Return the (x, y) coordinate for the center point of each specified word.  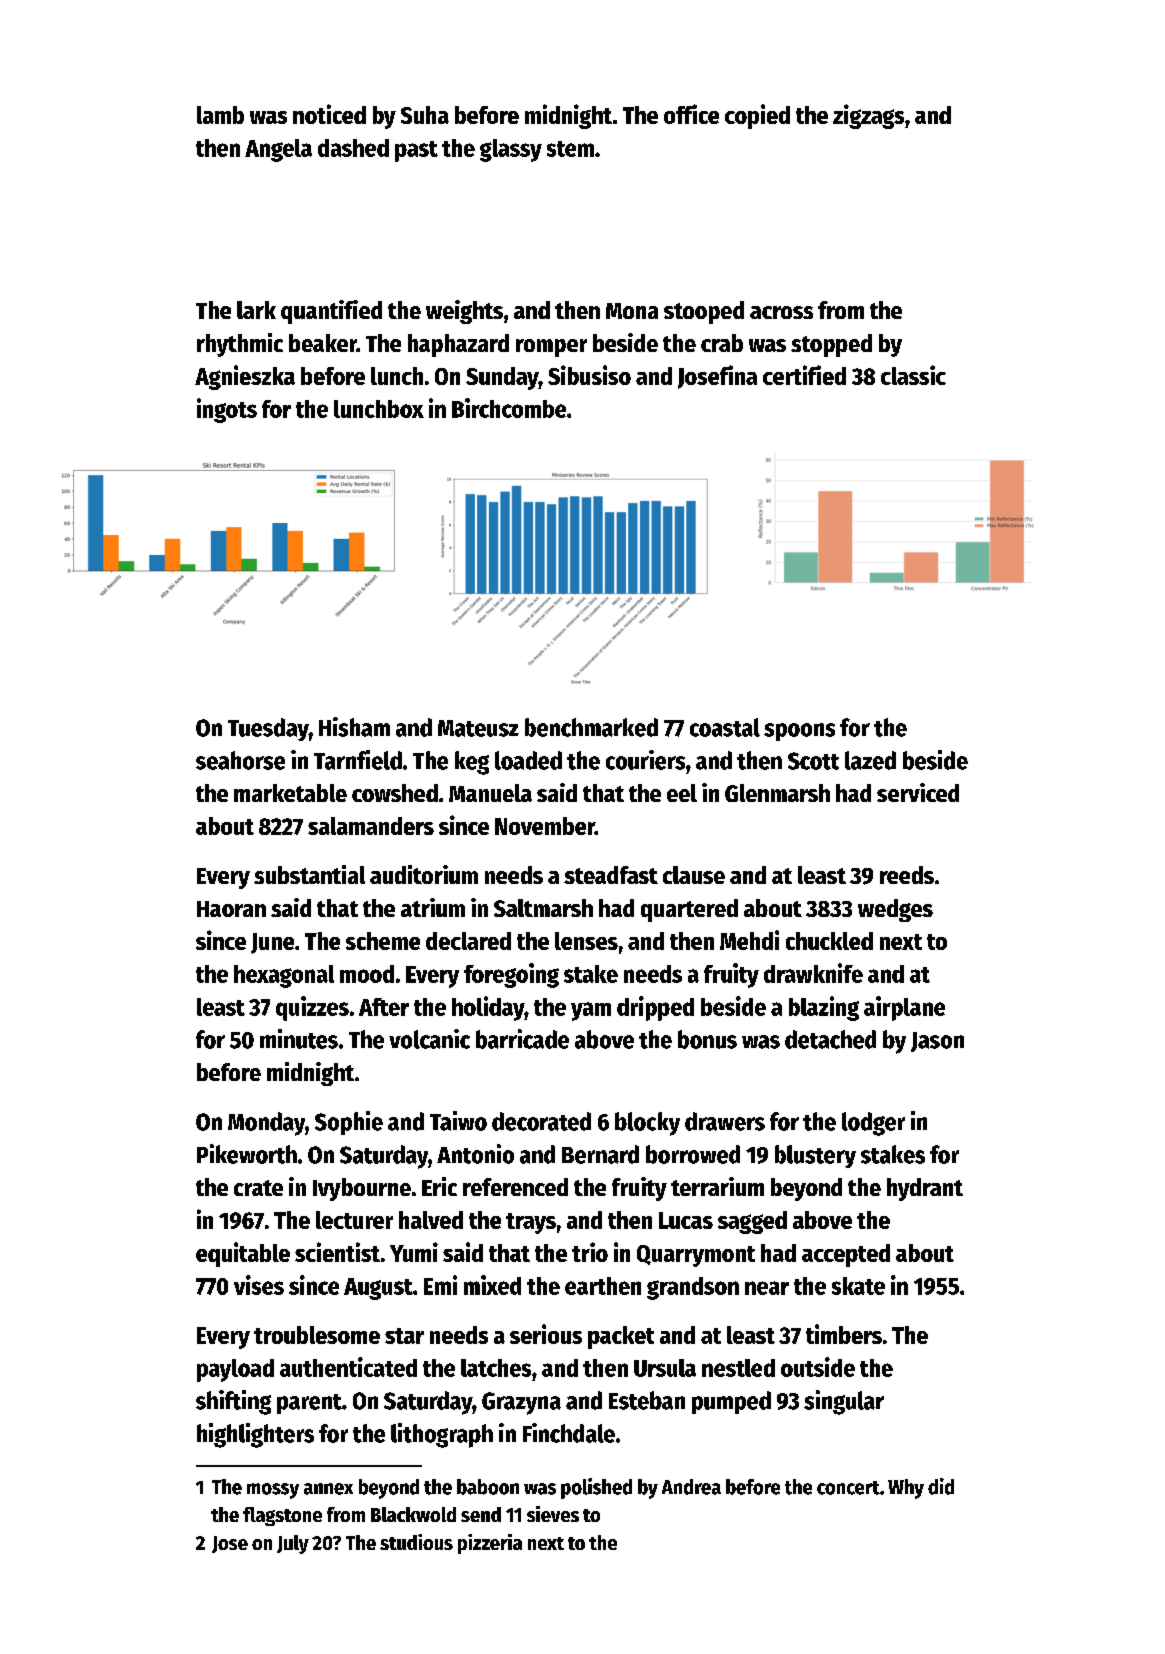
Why (906, 1489)
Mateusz (478, 728)
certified (804, 375)
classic (913, 375)
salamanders (371, 826)
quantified (331, 312)
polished (596, 1488)
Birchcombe (509, 408)
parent (309, 1404)
